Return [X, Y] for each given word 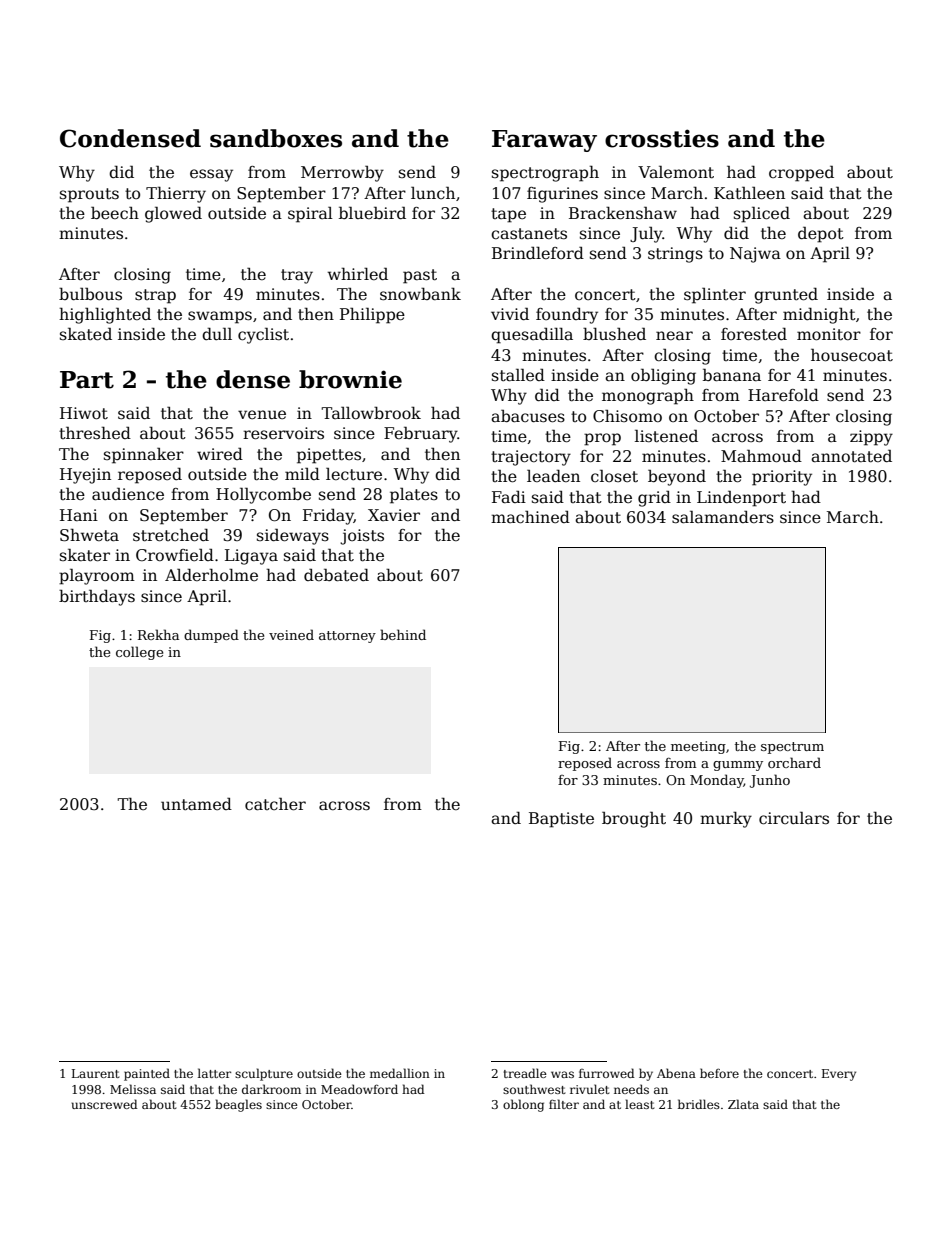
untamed [196, 804]
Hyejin [85, 476]
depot [821, 234]
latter [214, 1073]
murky [726, 820]
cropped [801, 173]
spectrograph [545, 174]
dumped [211, 636]
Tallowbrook [371, 413]
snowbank [420, 294]
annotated [851, 456]
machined [530, 517]
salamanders [723, 517]
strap [155, 296]
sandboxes [276, 138]
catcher [275, 804]
